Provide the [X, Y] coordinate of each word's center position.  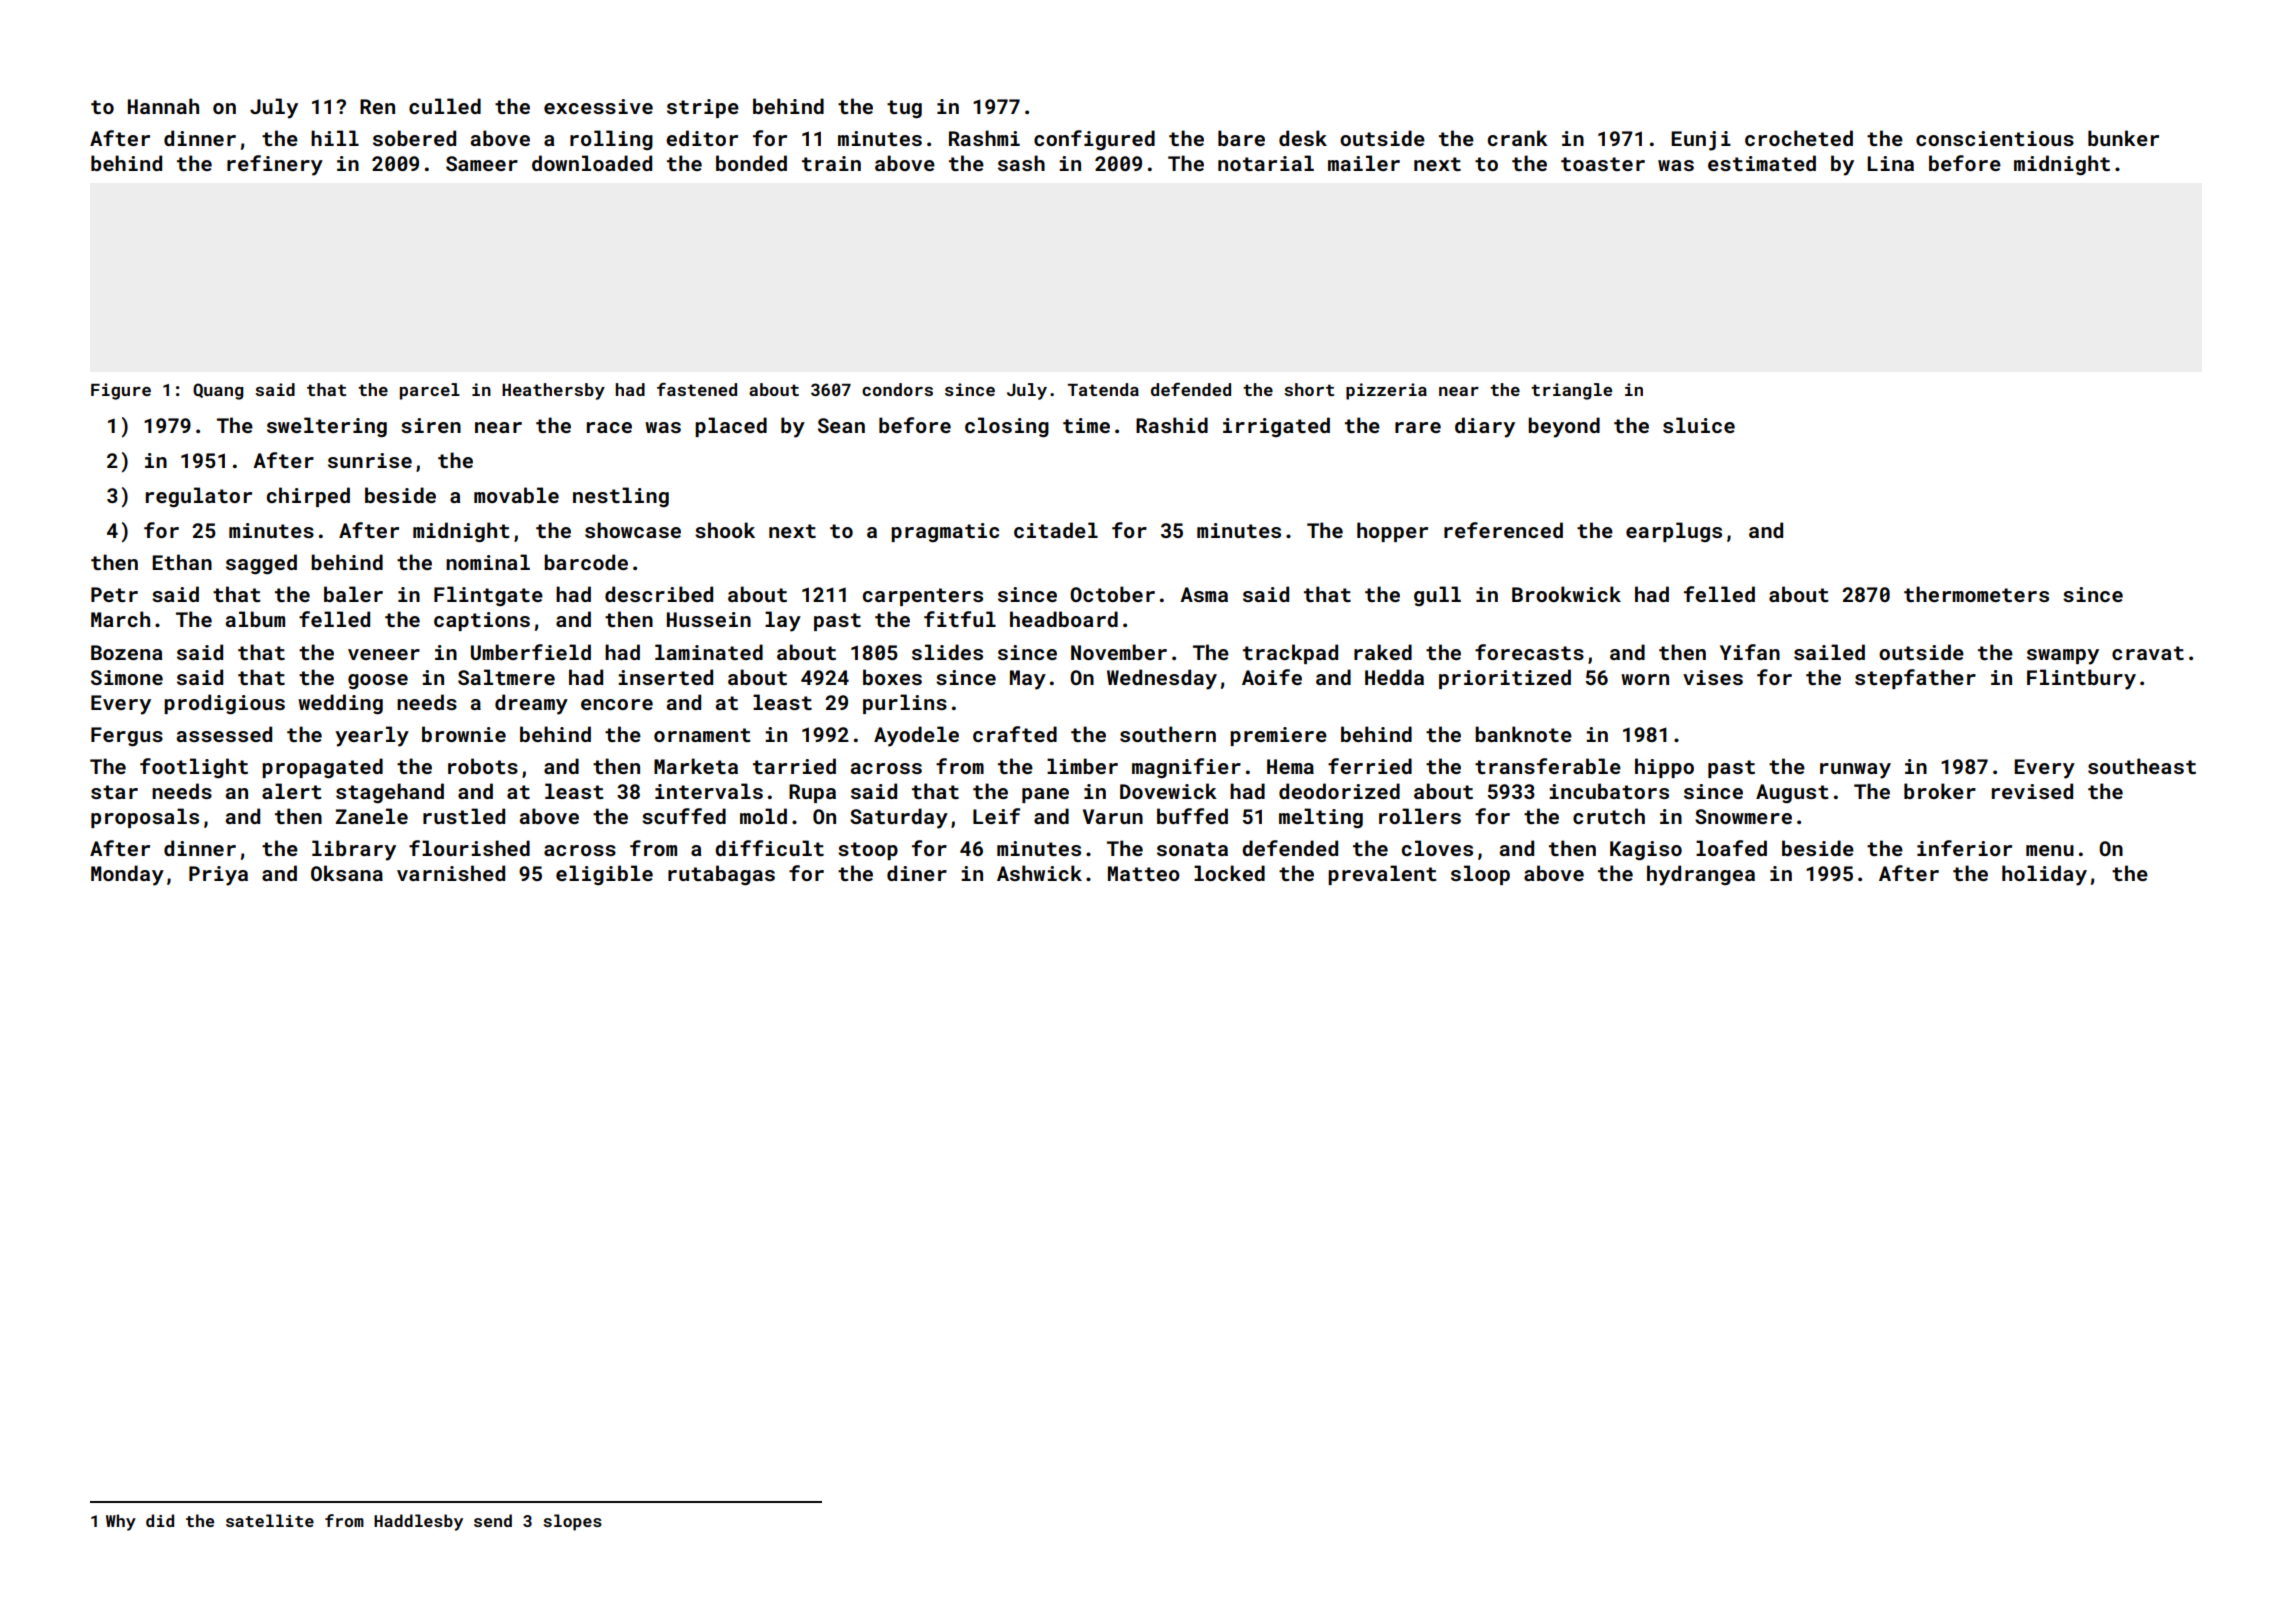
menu [2050, 850]
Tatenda [1103, 389]
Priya [218, 876]
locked [1229, 873]
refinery [275, 165]
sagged [261, 564]
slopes [572, 1522]
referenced [1503, 530]
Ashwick [1039, 873]
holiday [2044, 875]
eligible [604, 875]
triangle [1571, 391]
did [160, 1520]
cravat [2148, 653]
